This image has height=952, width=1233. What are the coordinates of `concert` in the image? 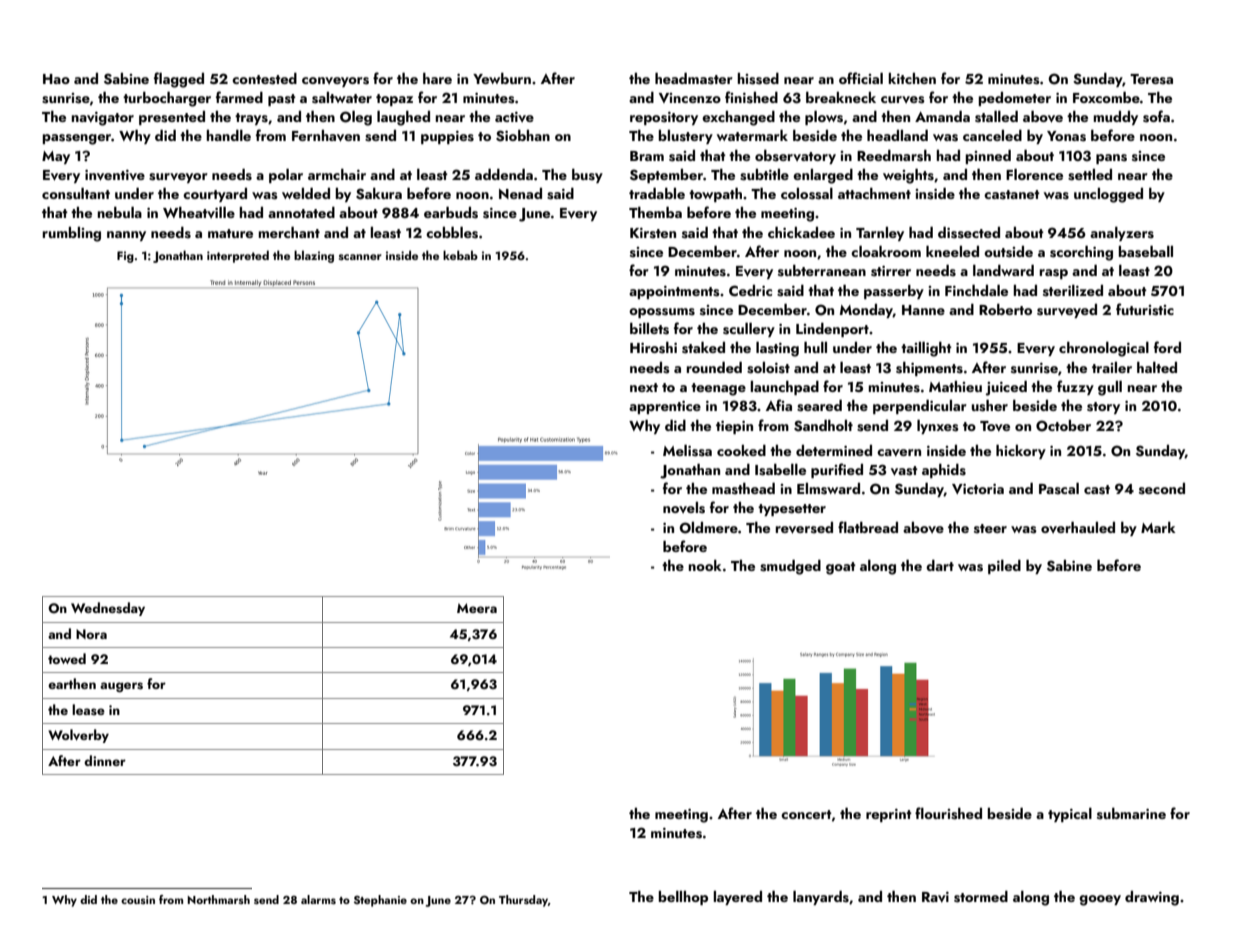 It's located at (806, 814).
